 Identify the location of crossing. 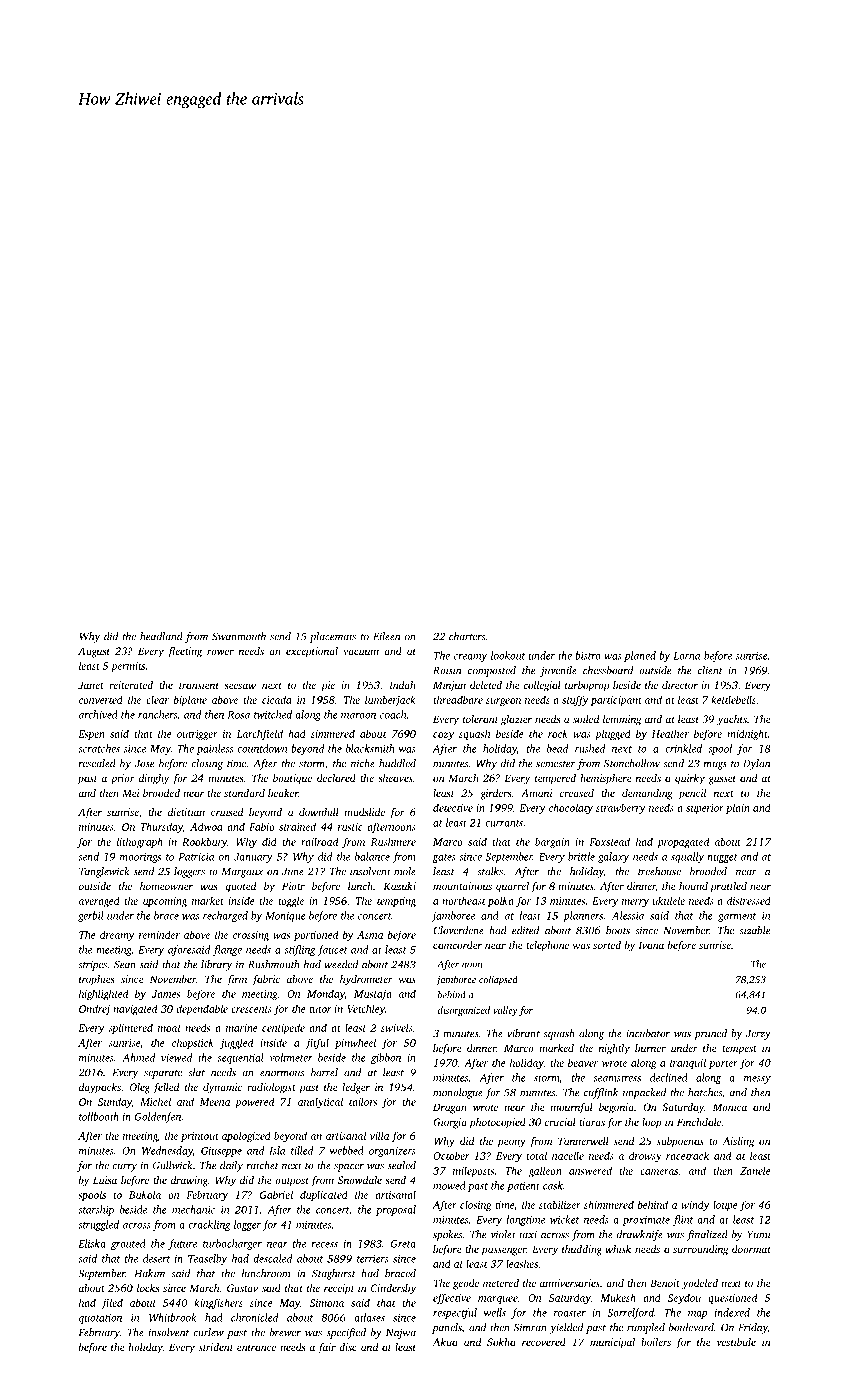
(251, 936).
